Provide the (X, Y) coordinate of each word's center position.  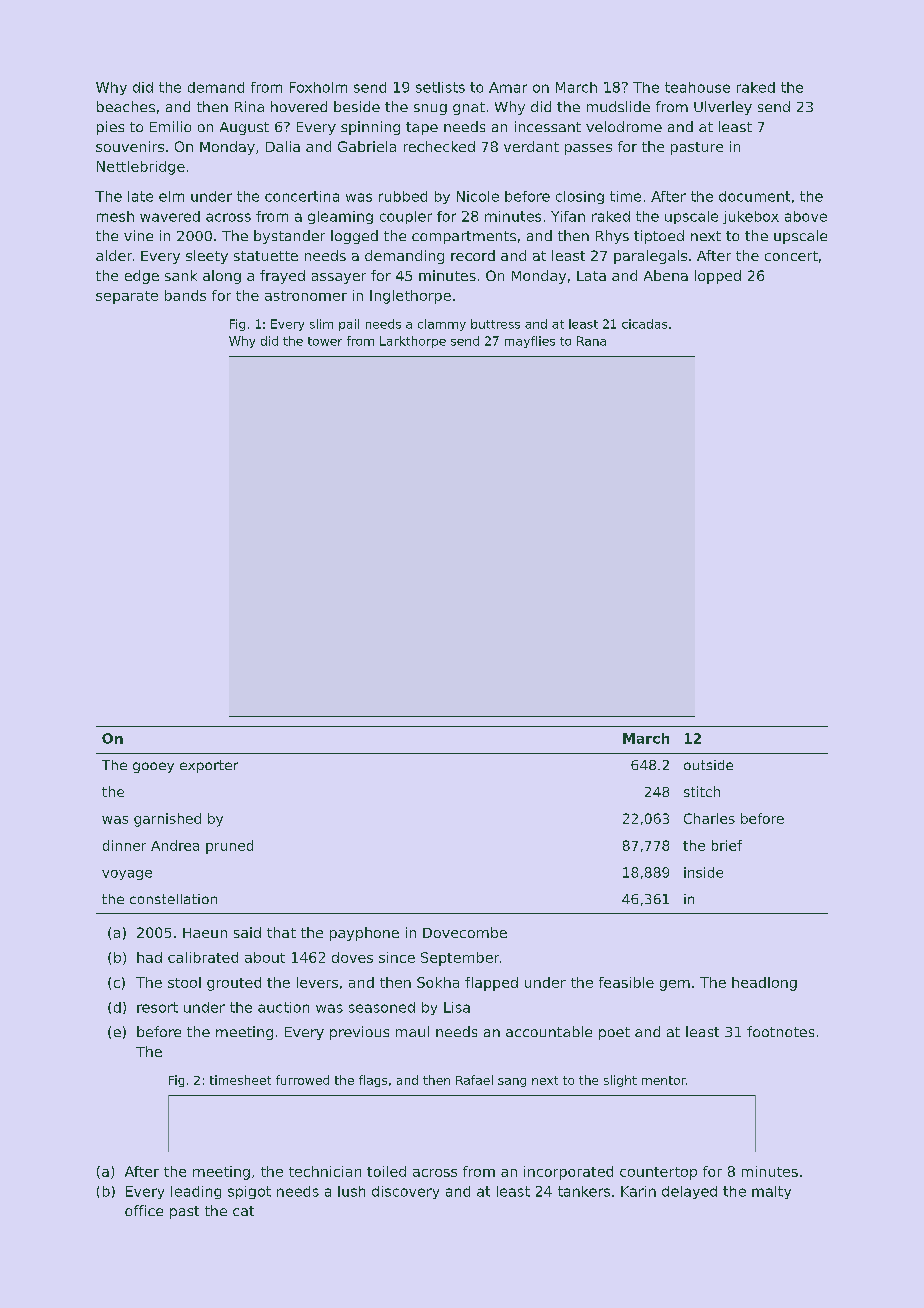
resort (157, 1007)
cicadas (644, 324)
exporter (209, 766)
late (140, 196)
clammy (442, 325)
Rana (591, 341)
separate (127, 297)
